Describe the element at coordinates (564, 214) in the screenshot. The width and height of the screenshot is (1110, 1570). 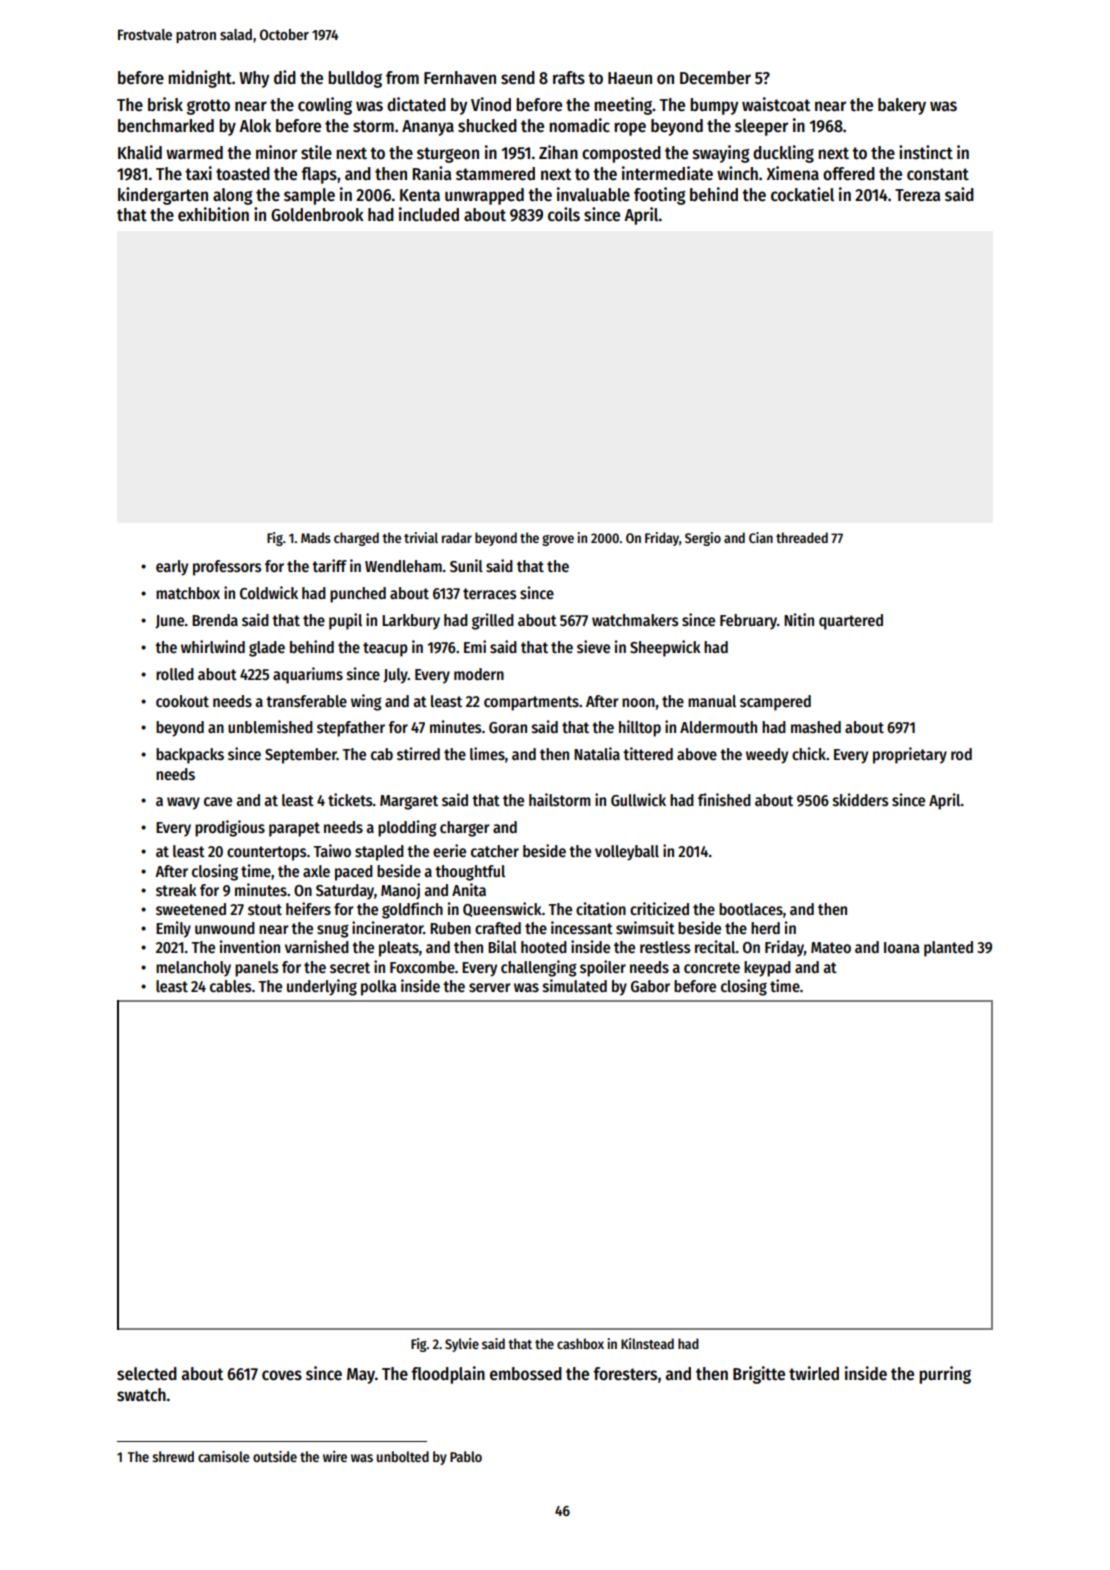
I see `coils` at that location.
